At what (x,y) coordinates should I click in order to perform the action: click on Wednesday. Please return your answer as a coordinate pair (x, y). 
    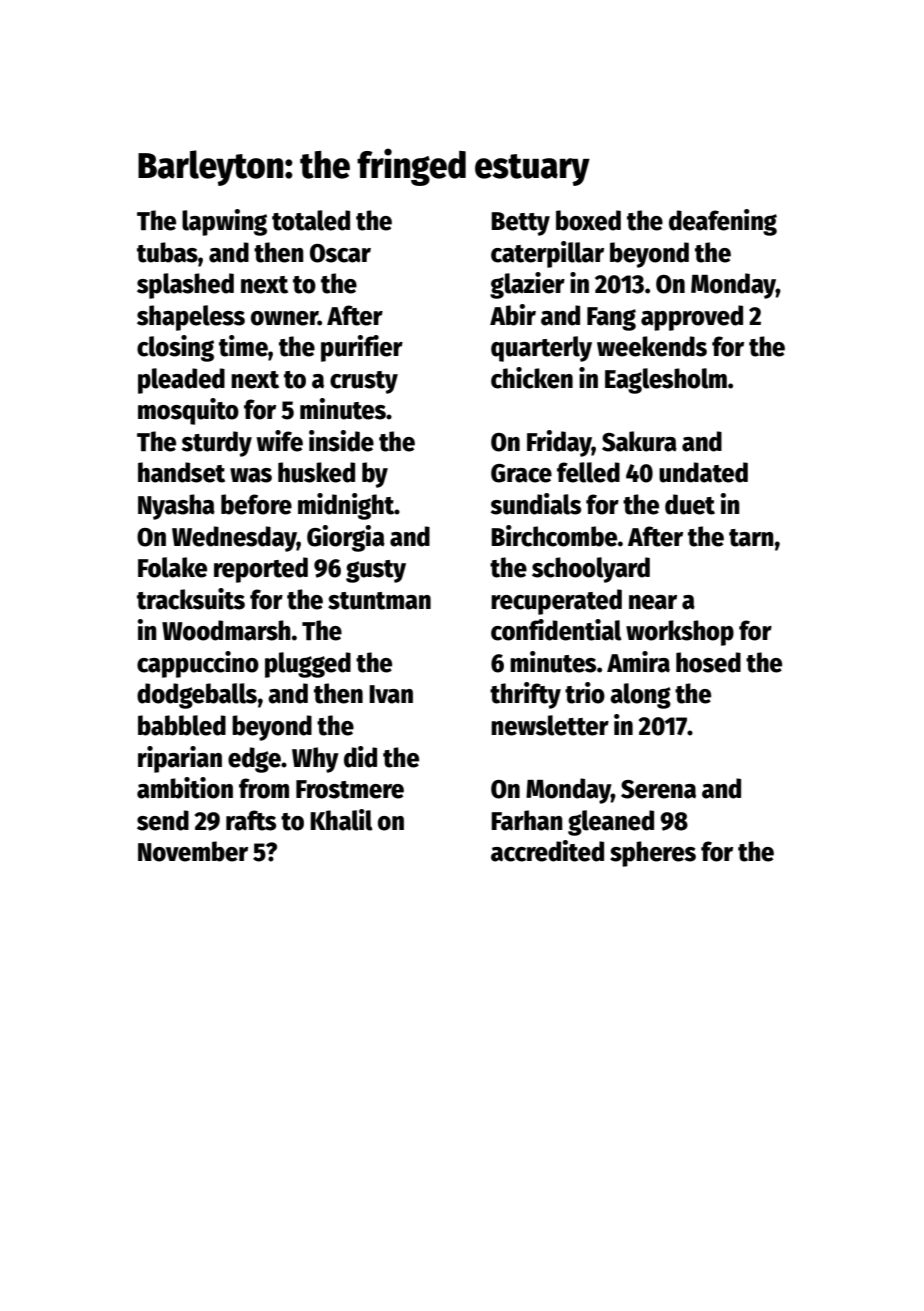
    Looking at the image, I should click on (234, 539).
